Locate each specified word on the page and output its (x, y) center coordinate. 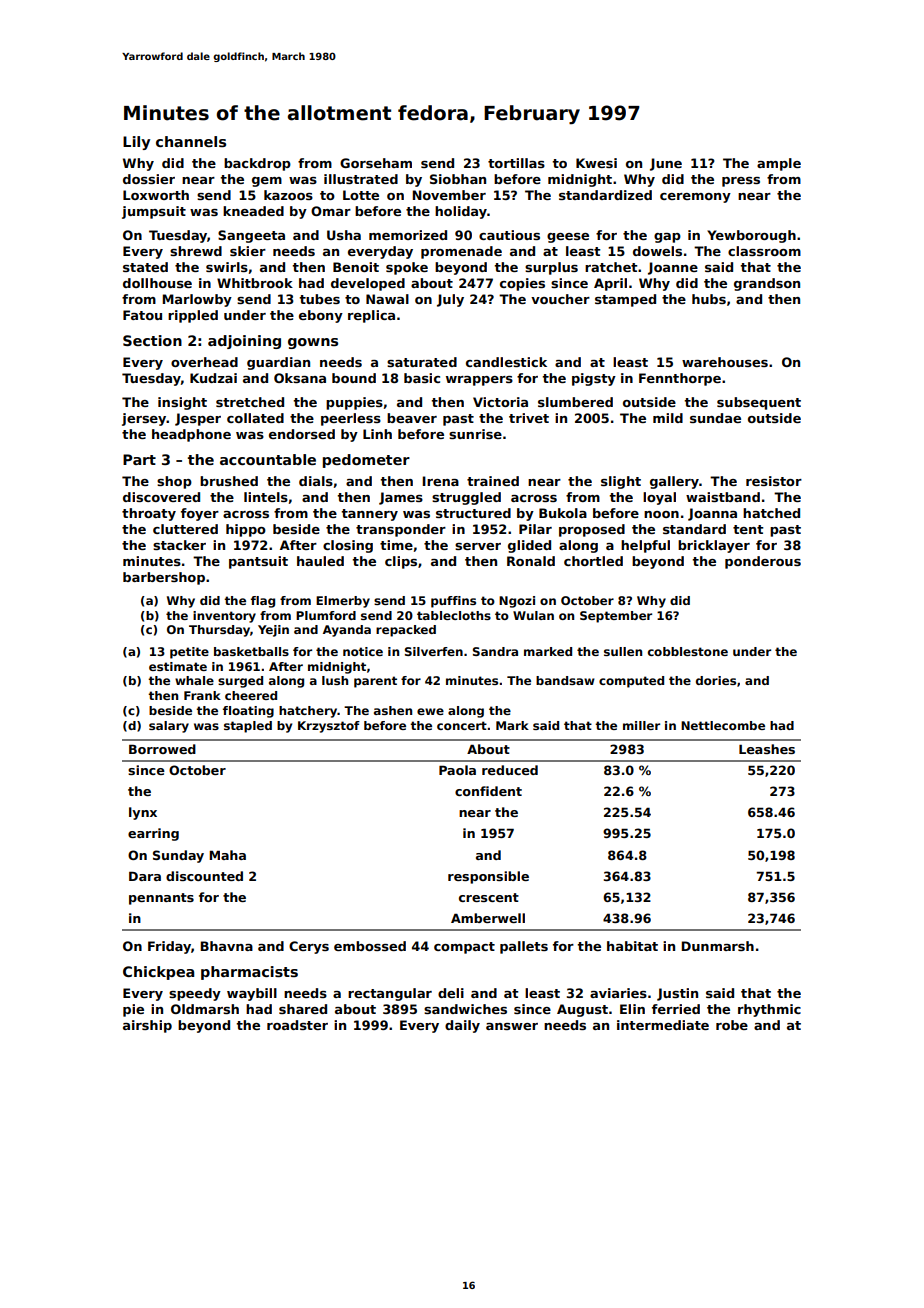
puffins (453, 602)
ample (779, 164)
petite (189, 653)
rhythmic (769, 1010)
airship (147, 1026)
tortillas (516, 163)
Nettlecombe (723, 725)
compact (464, 948)
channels (191, 141)
